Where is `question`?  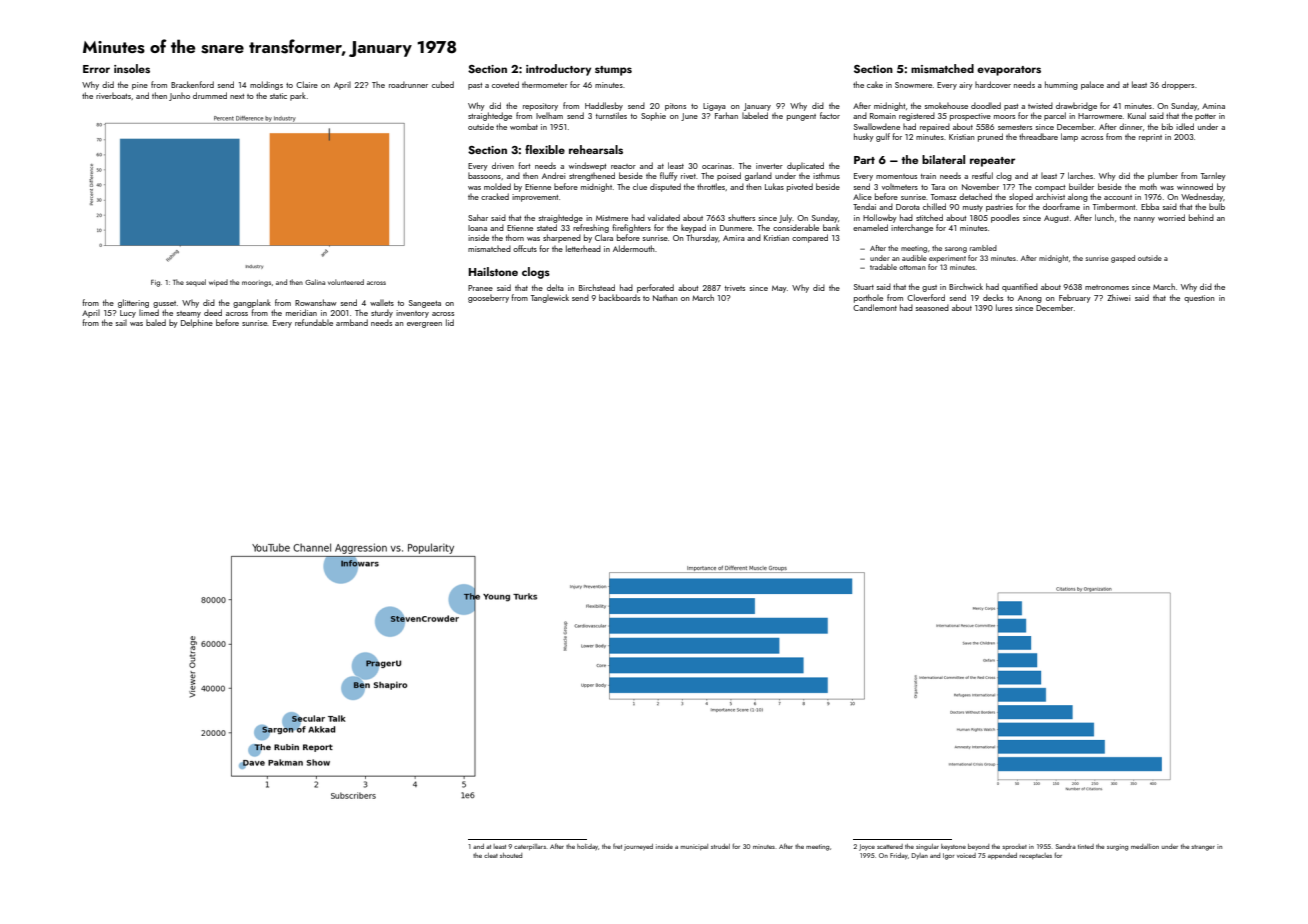
question is located at coordinates (1199, 299).
